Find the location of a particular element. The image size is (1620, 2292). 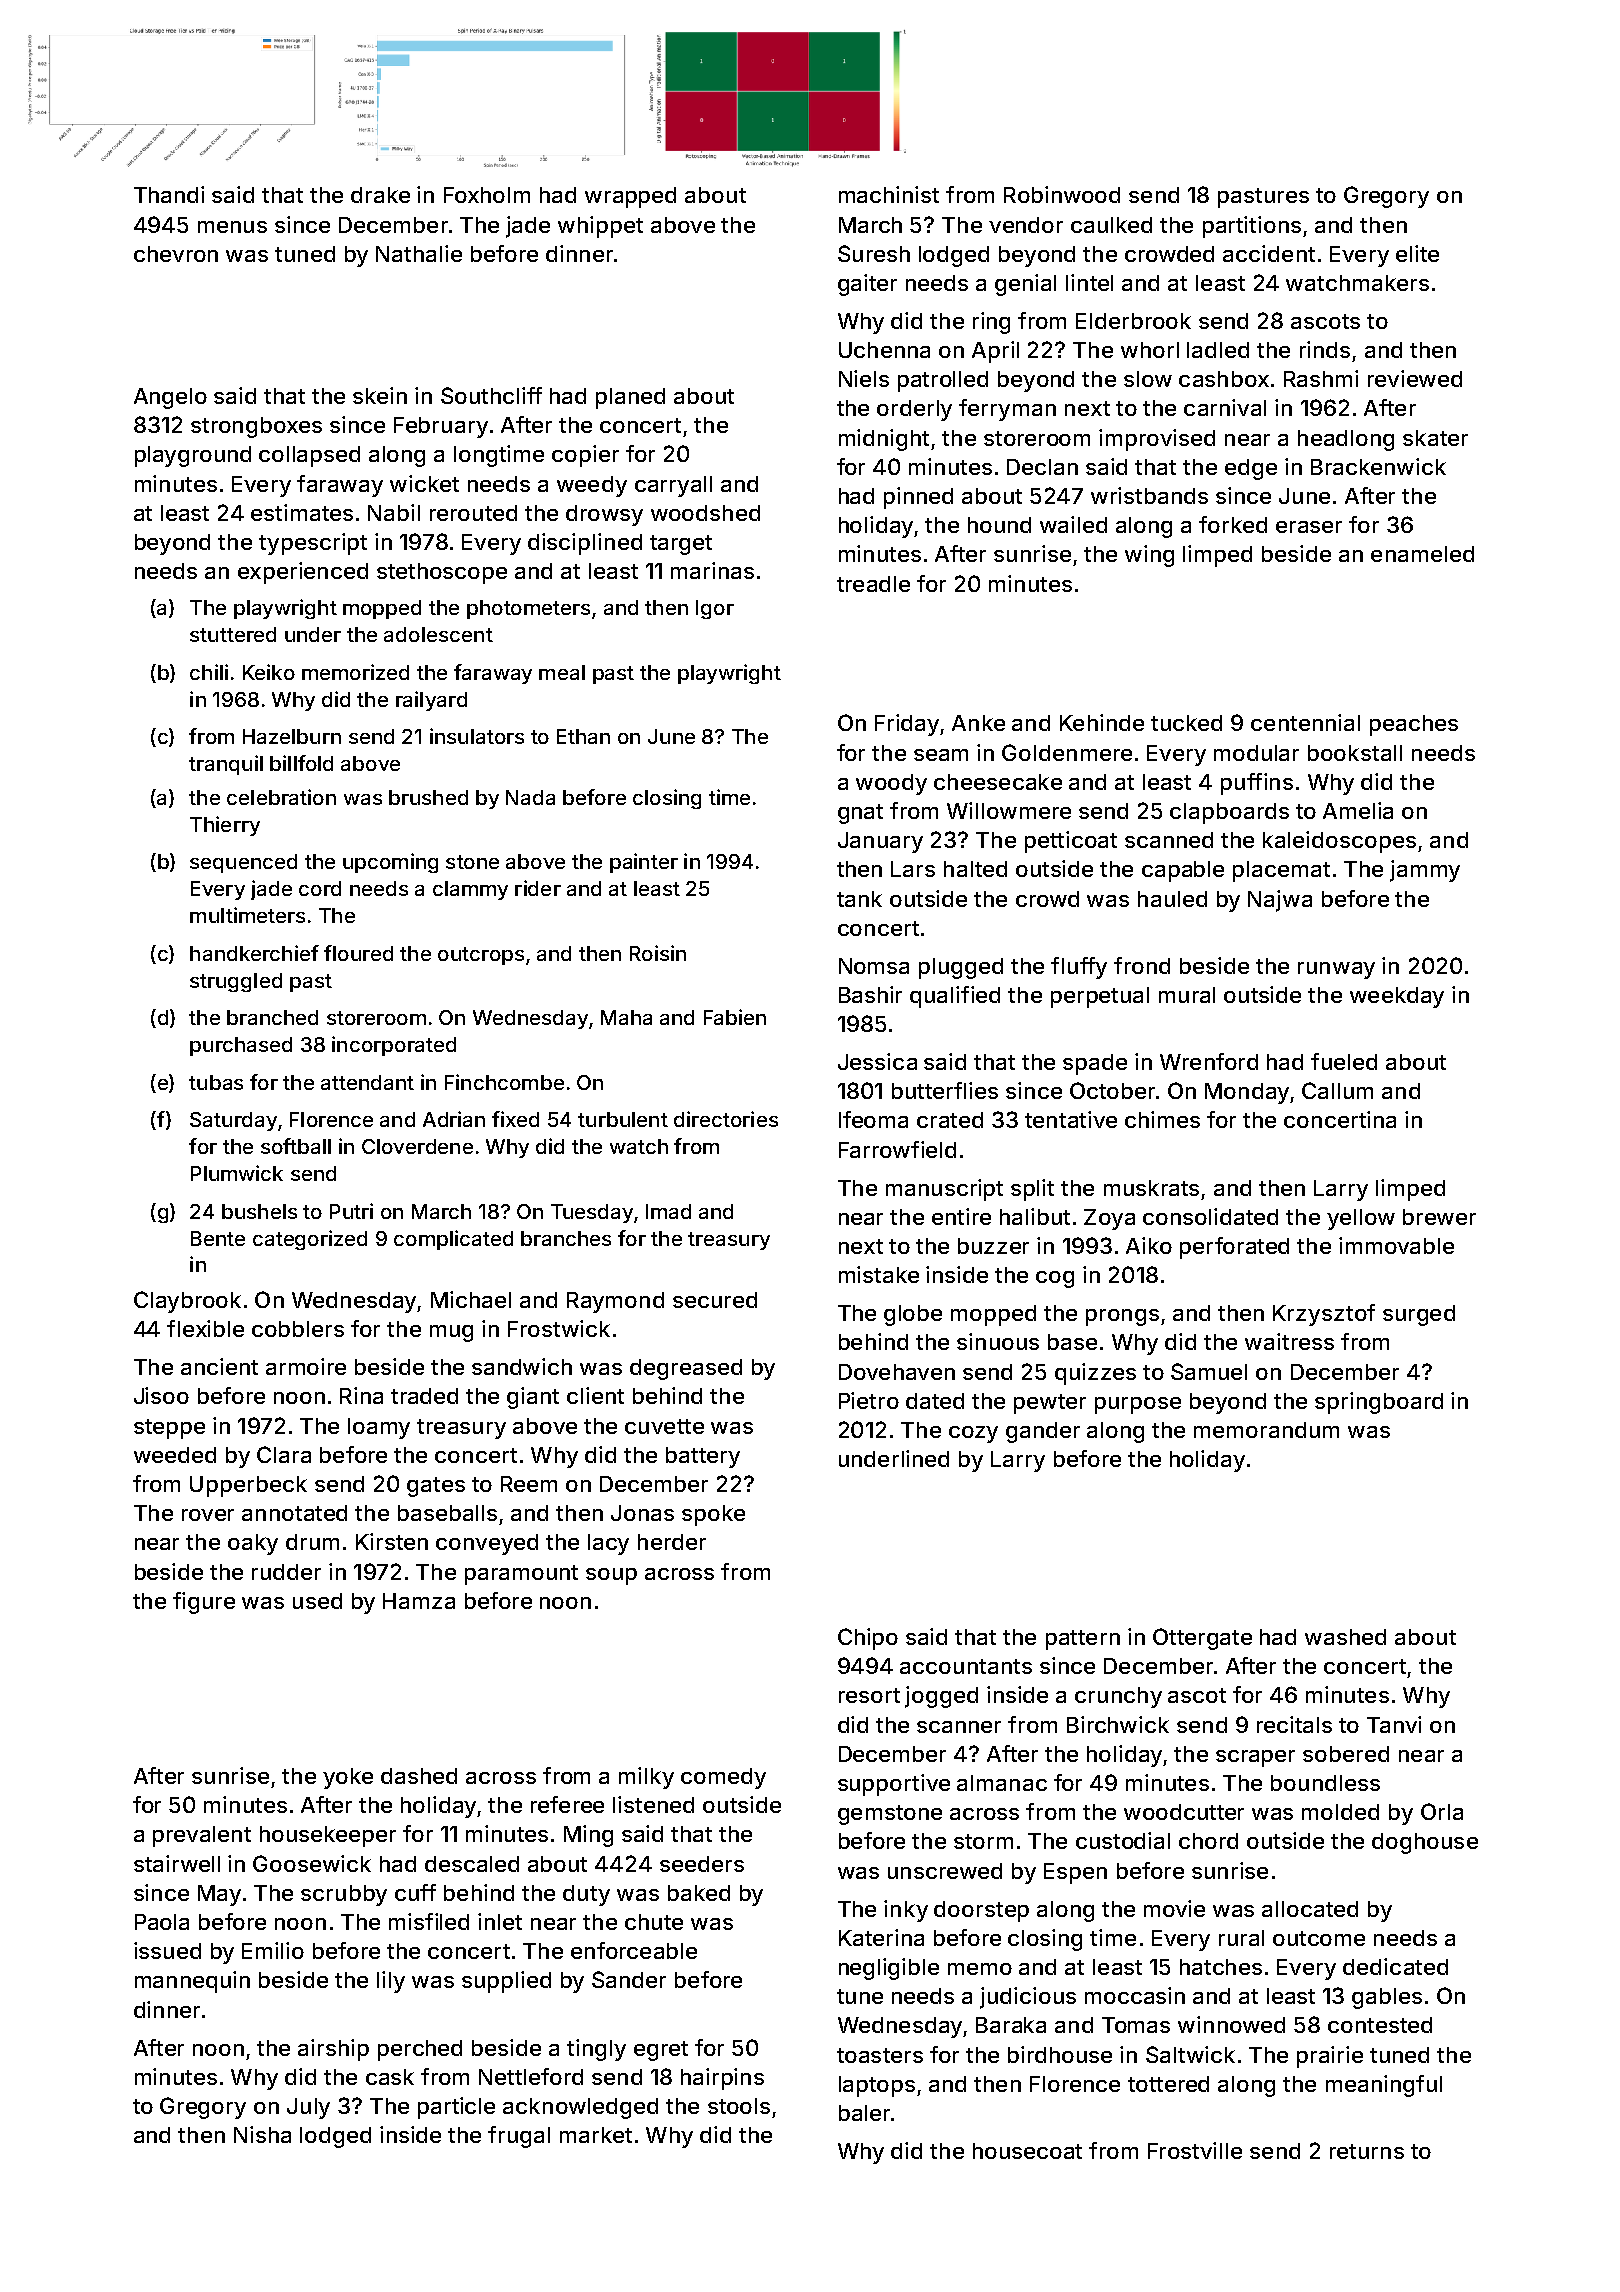

drake is located at coordinates (380, 195).
